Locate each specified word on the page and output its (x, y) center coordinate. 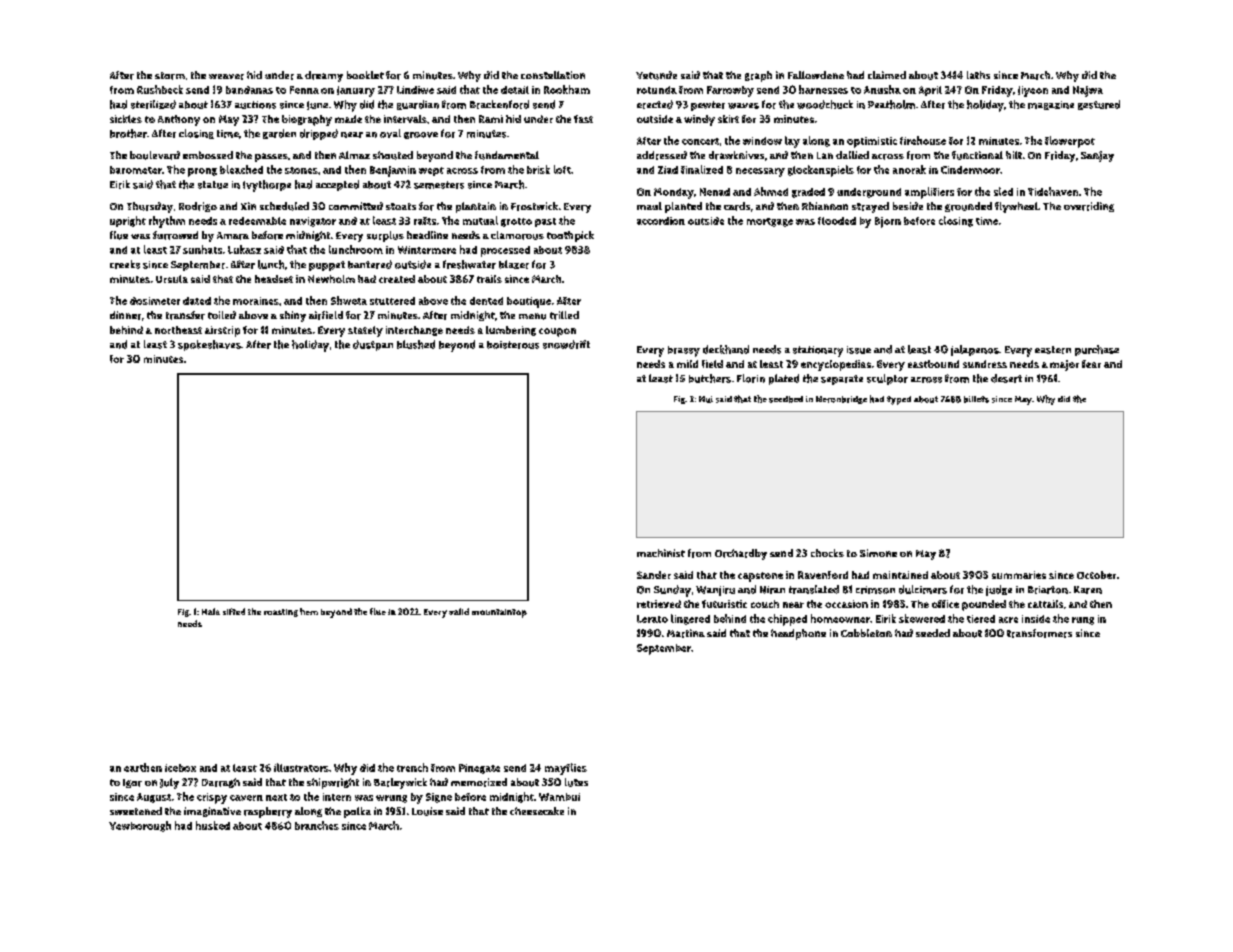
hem (309, 611)
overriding (1089, 207)
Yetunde (656, 75)
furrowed (175, 235)
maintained (900, 575)
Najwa (1088, 91)
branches (317, 825)
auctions (255, 105)
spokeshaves (209, 345)
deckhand (726, 349)
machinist (661, 553)
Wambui (559, 797)
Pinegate (479, 769)
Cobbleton (866, 633)
